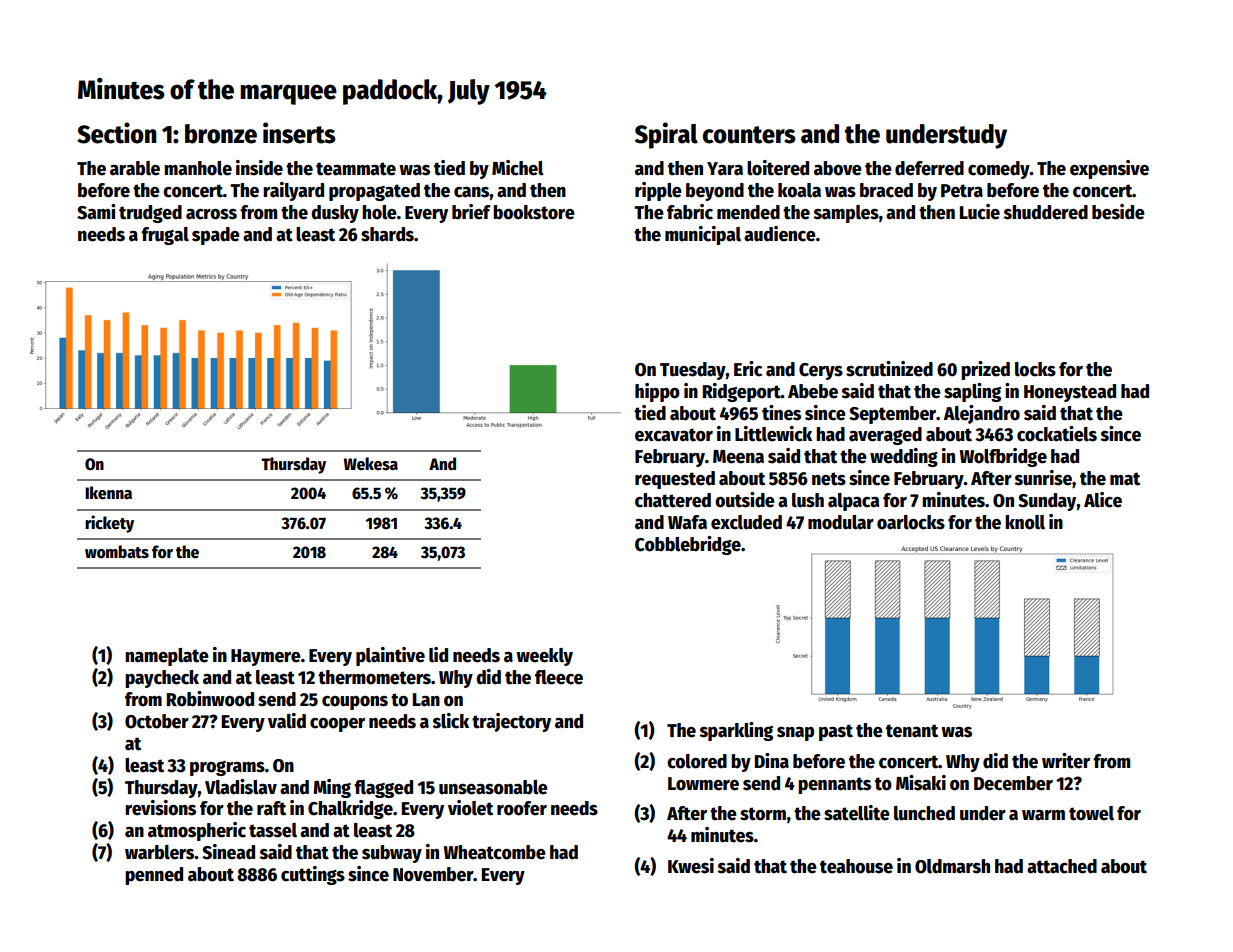 This image has width=1233, height=952. I want to click on shuddered, so click(1046, 212).
